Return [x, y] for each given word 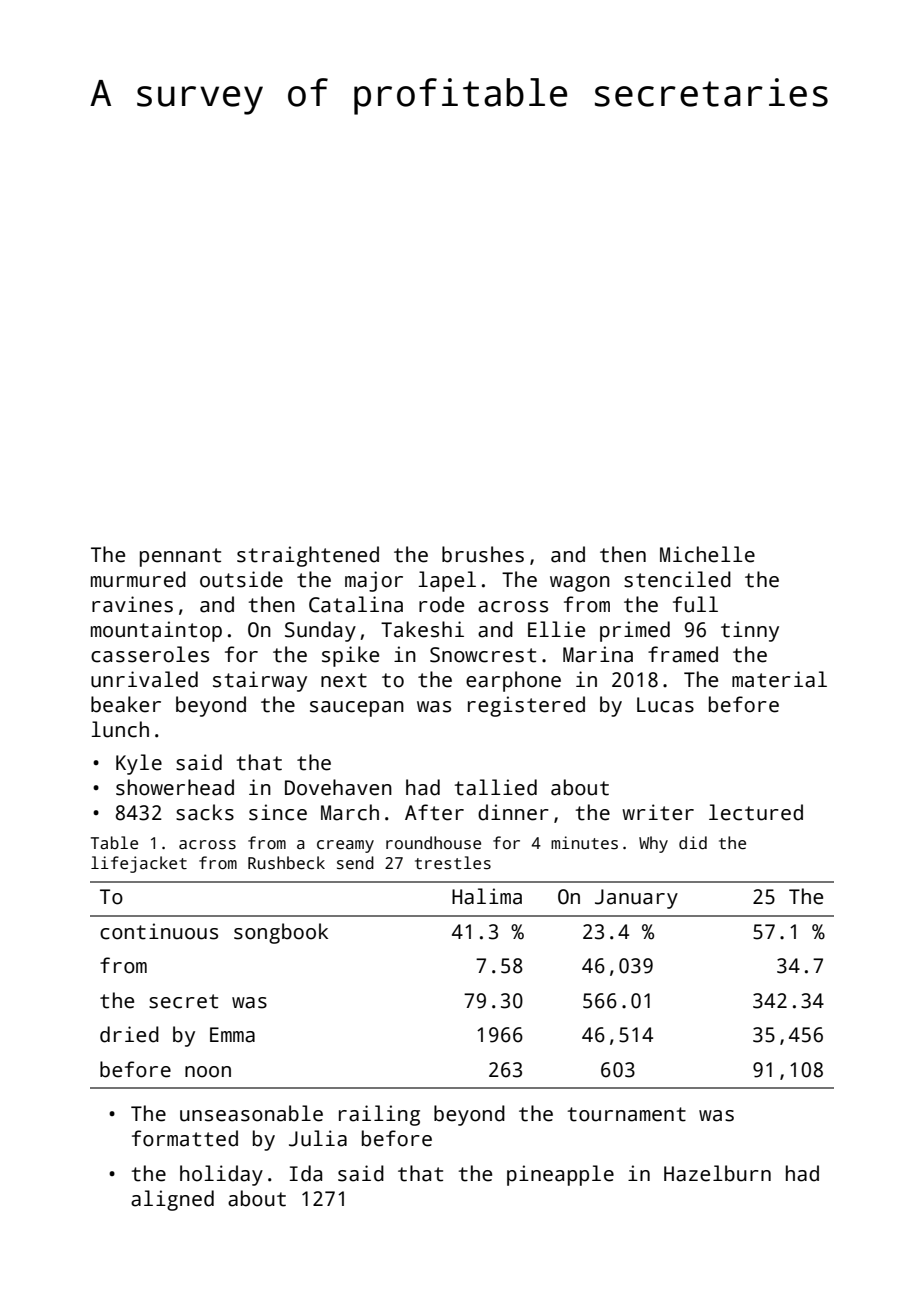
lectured [756, 812]
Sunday [320, 631]
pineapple [560, 1175]
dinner [513, 812]
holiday [221, 1175]
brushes [483, 554]
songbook [281, 933]
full [695, 604]
